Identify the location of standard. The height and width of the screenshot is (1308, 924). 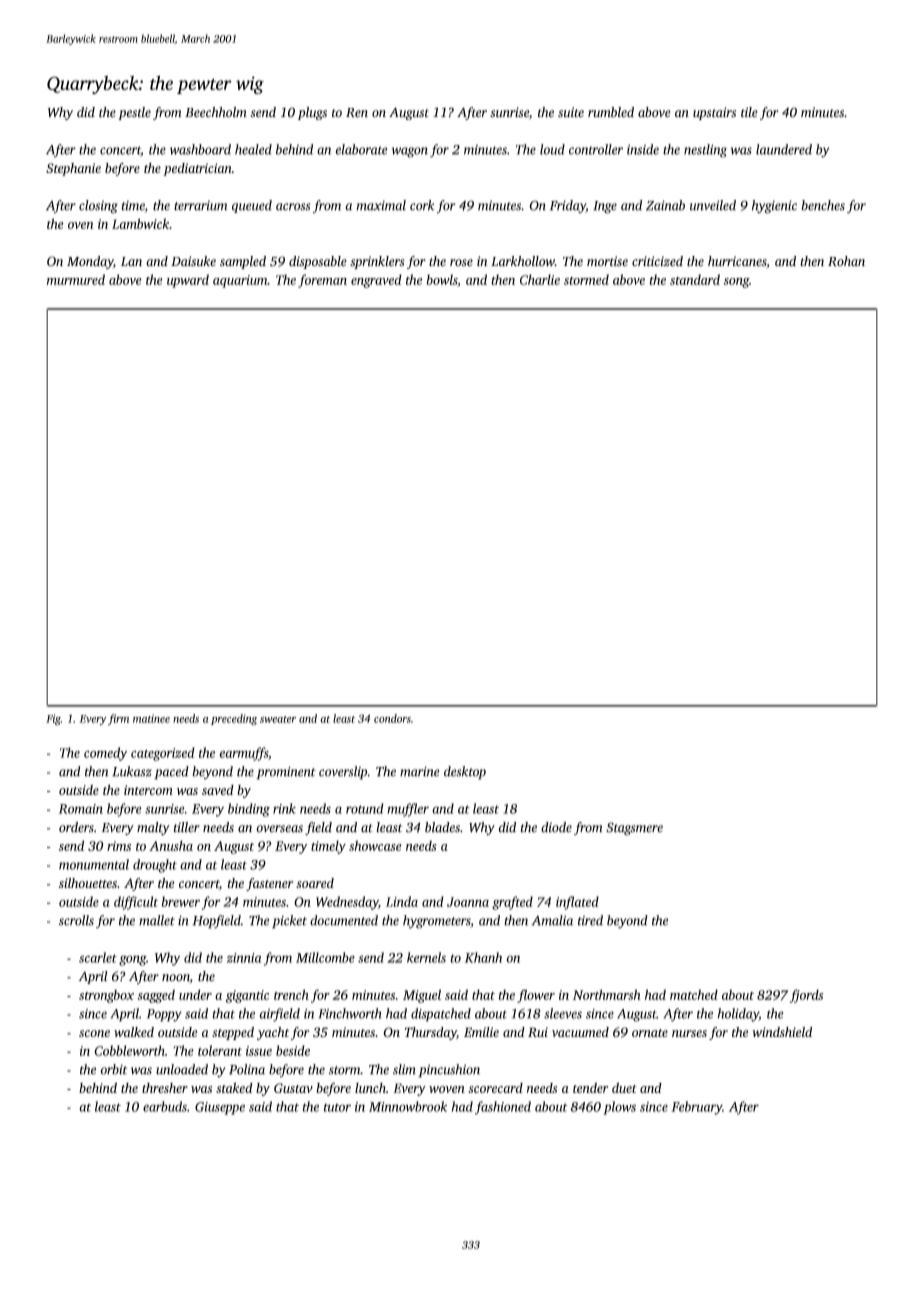
(695, 279).
